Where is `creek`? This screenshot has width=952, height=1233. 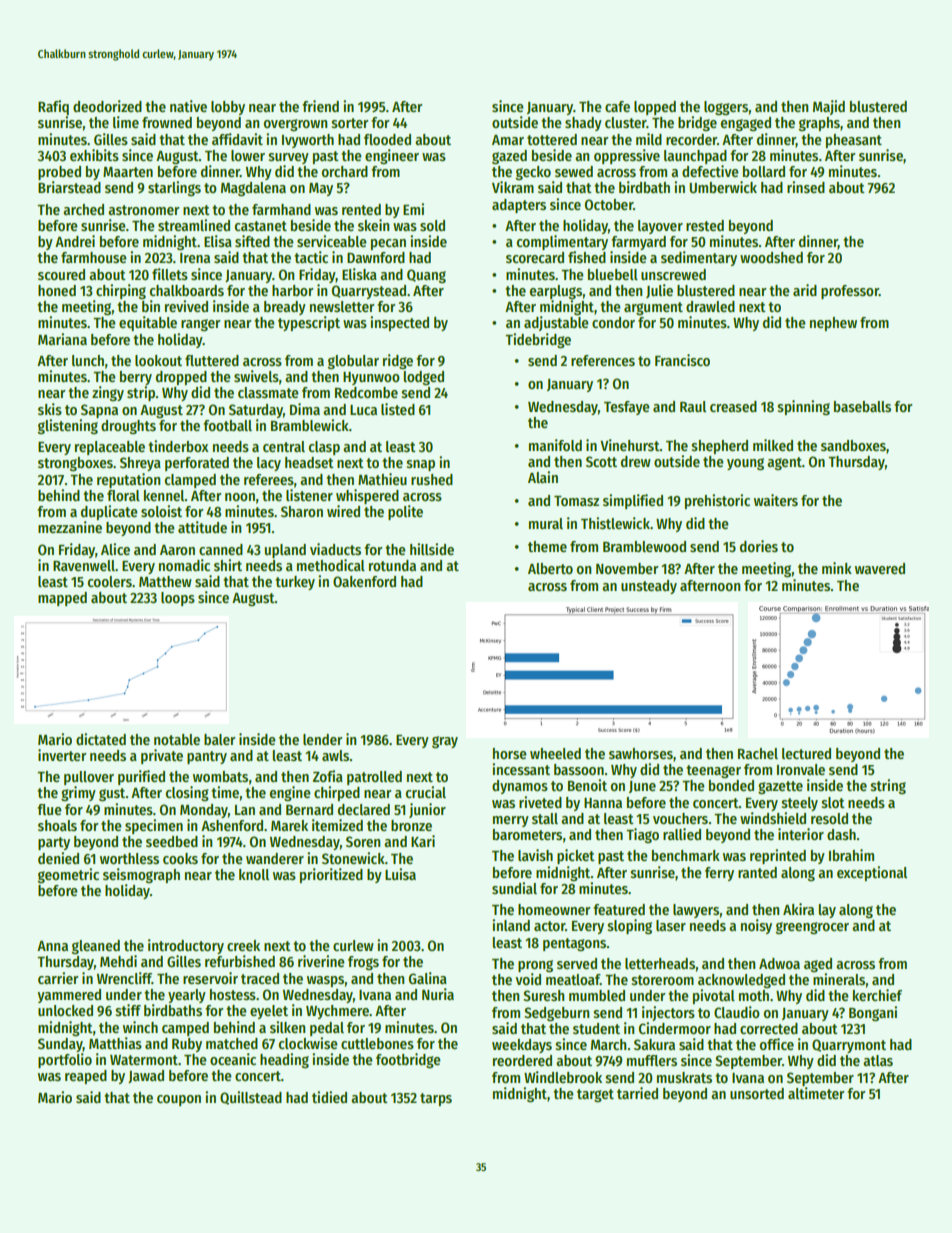
creek is located at coordinates (243, 945).
